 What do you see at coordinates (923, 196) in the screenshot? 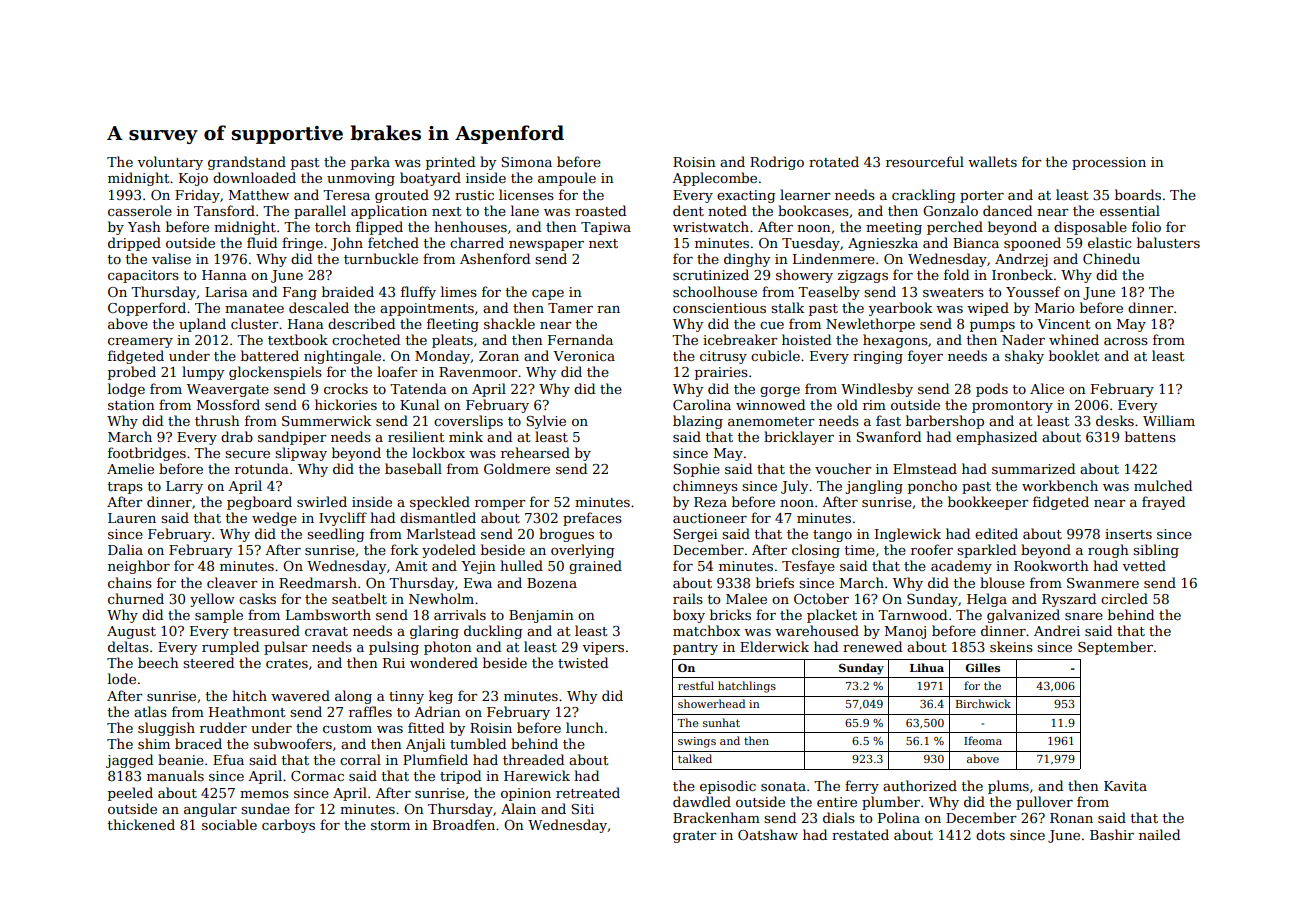
I see `crackling` at bounding box center [923, 196].
